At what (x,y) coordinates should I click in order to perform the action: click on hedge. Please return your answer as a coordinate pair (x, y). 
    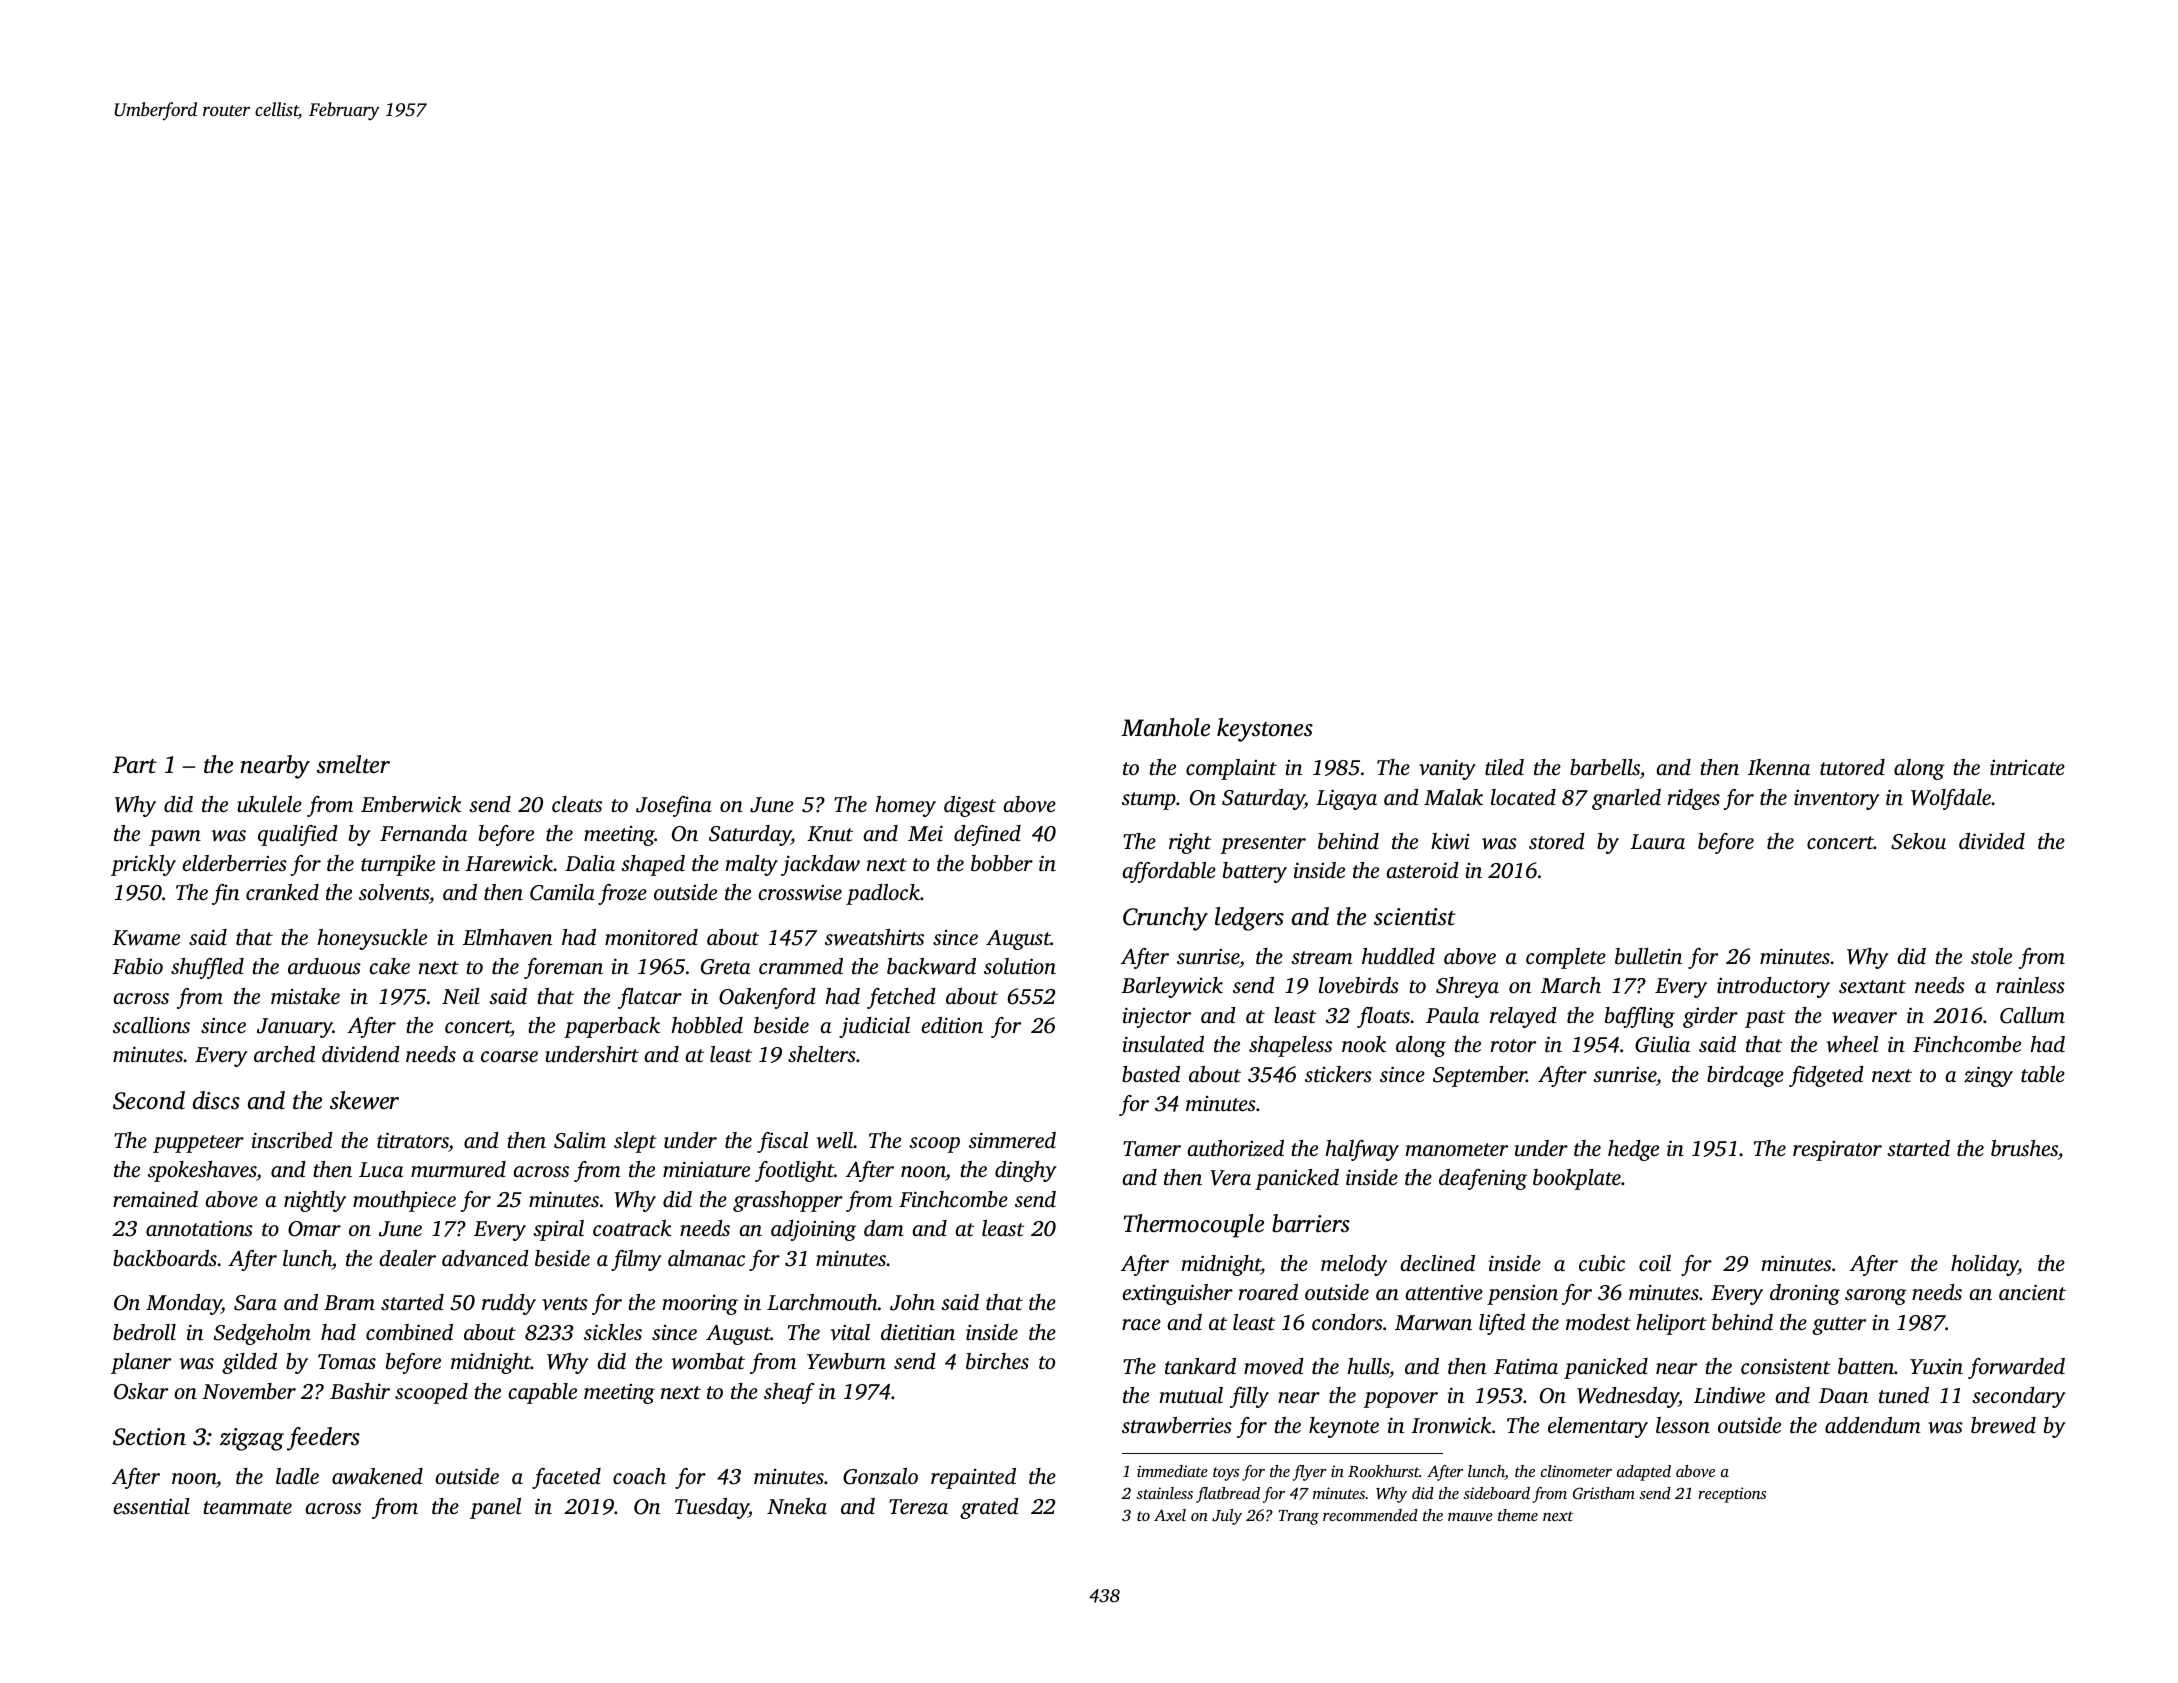
    Looking at the image, I should click on (1633, 1150).
